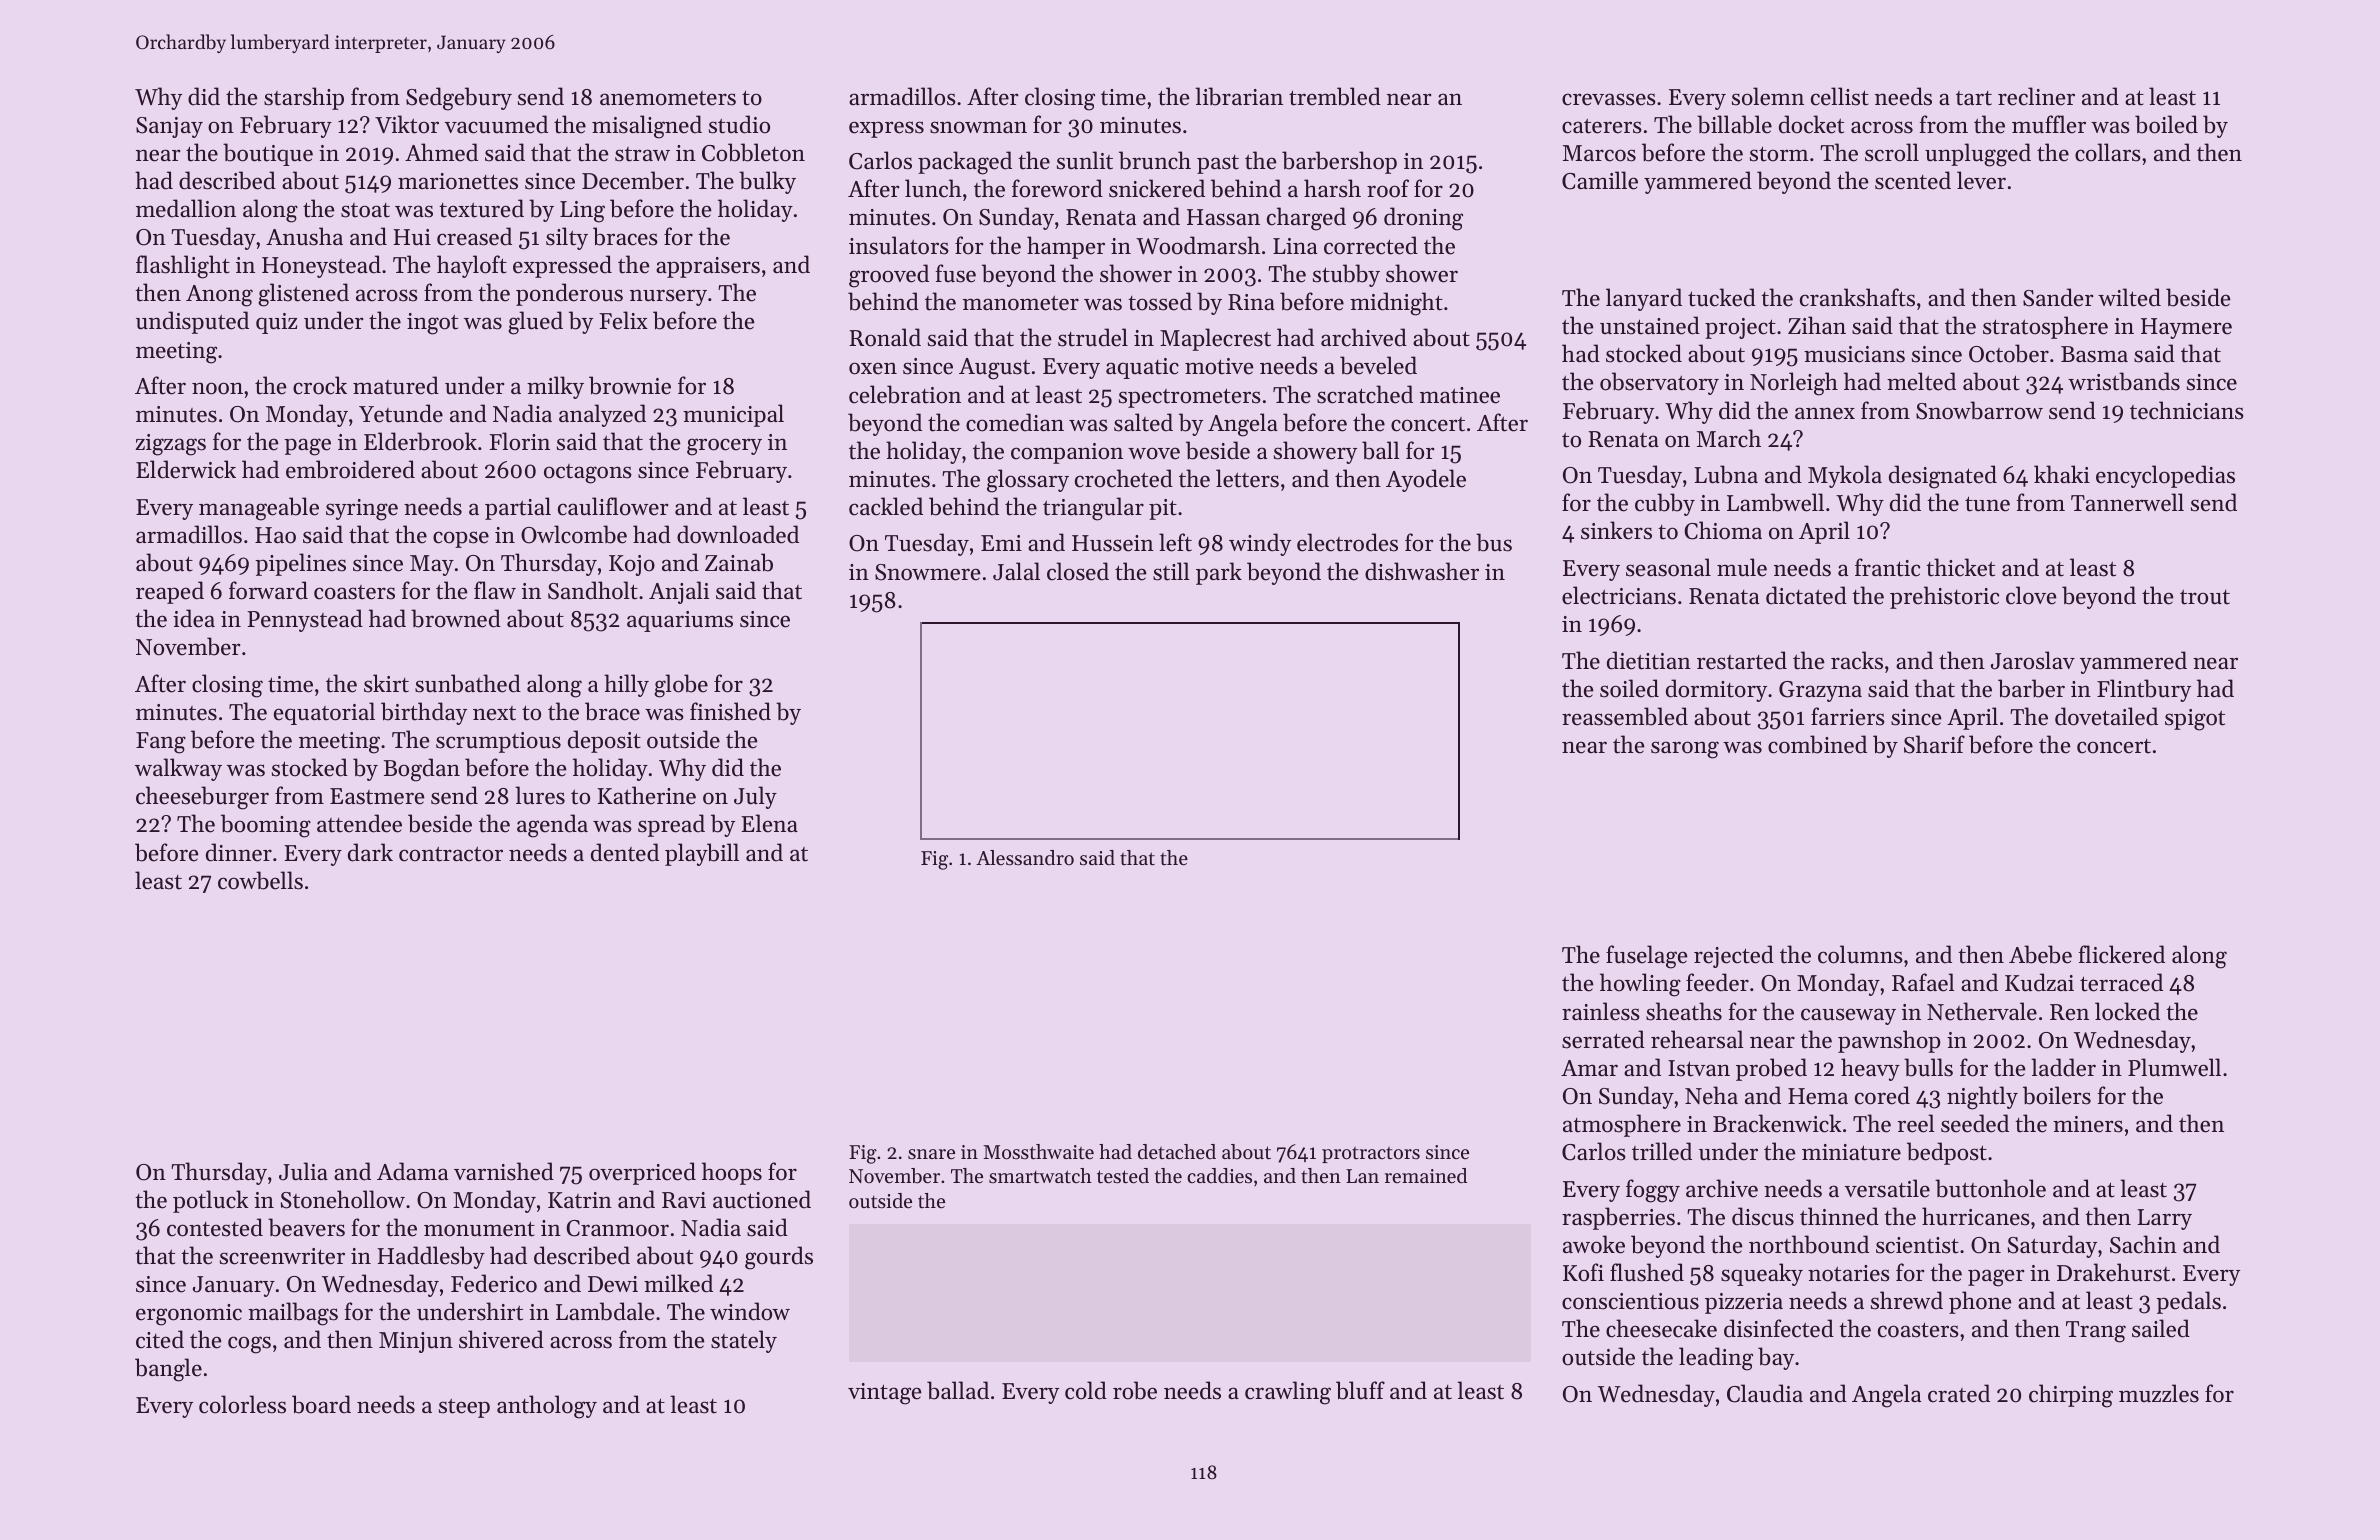 This screenshot has height=1540, width=2380. What do you see at coordinates (474, 236) in the screenshot?
I see `creased` at bounding box center [474, 236].
